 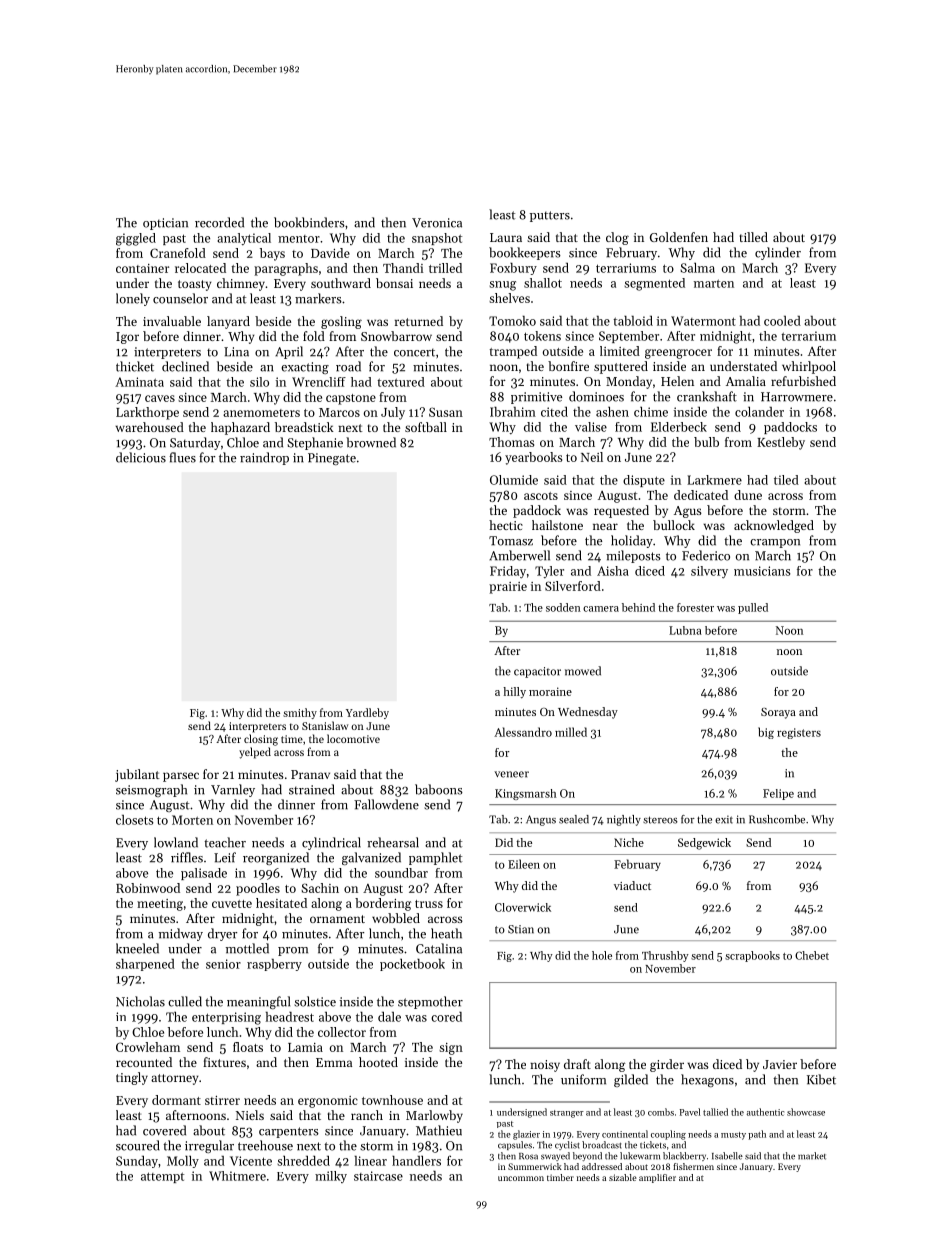 I want to click on tilled, so click(x=754, y=237).
